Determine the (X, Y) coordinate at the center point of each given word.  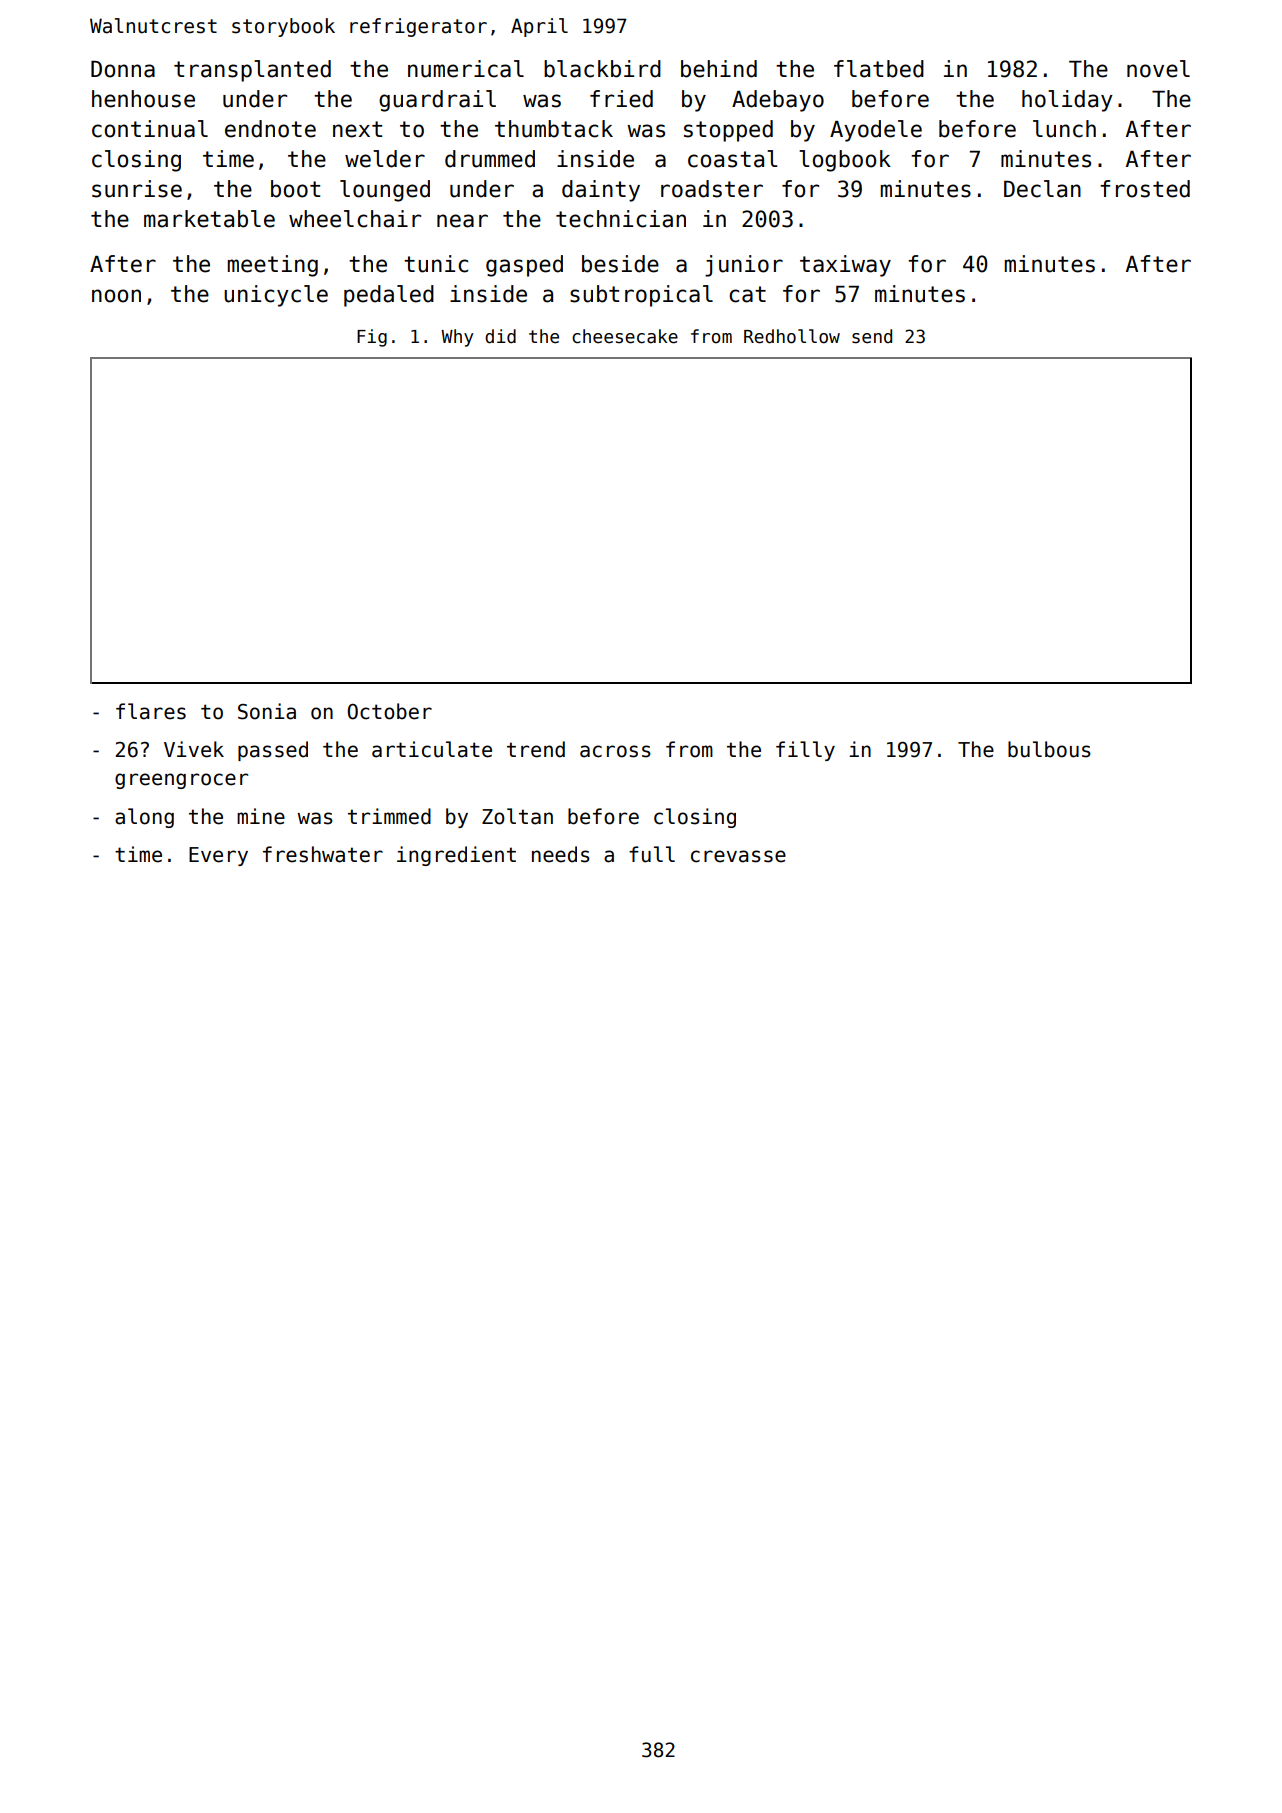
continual (150, 129)
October (389, 711)
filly (805, 751)
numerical (466, 69)
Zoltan (517, 816)
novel (1158, 69)
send (872, 336)
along (144, 818)
